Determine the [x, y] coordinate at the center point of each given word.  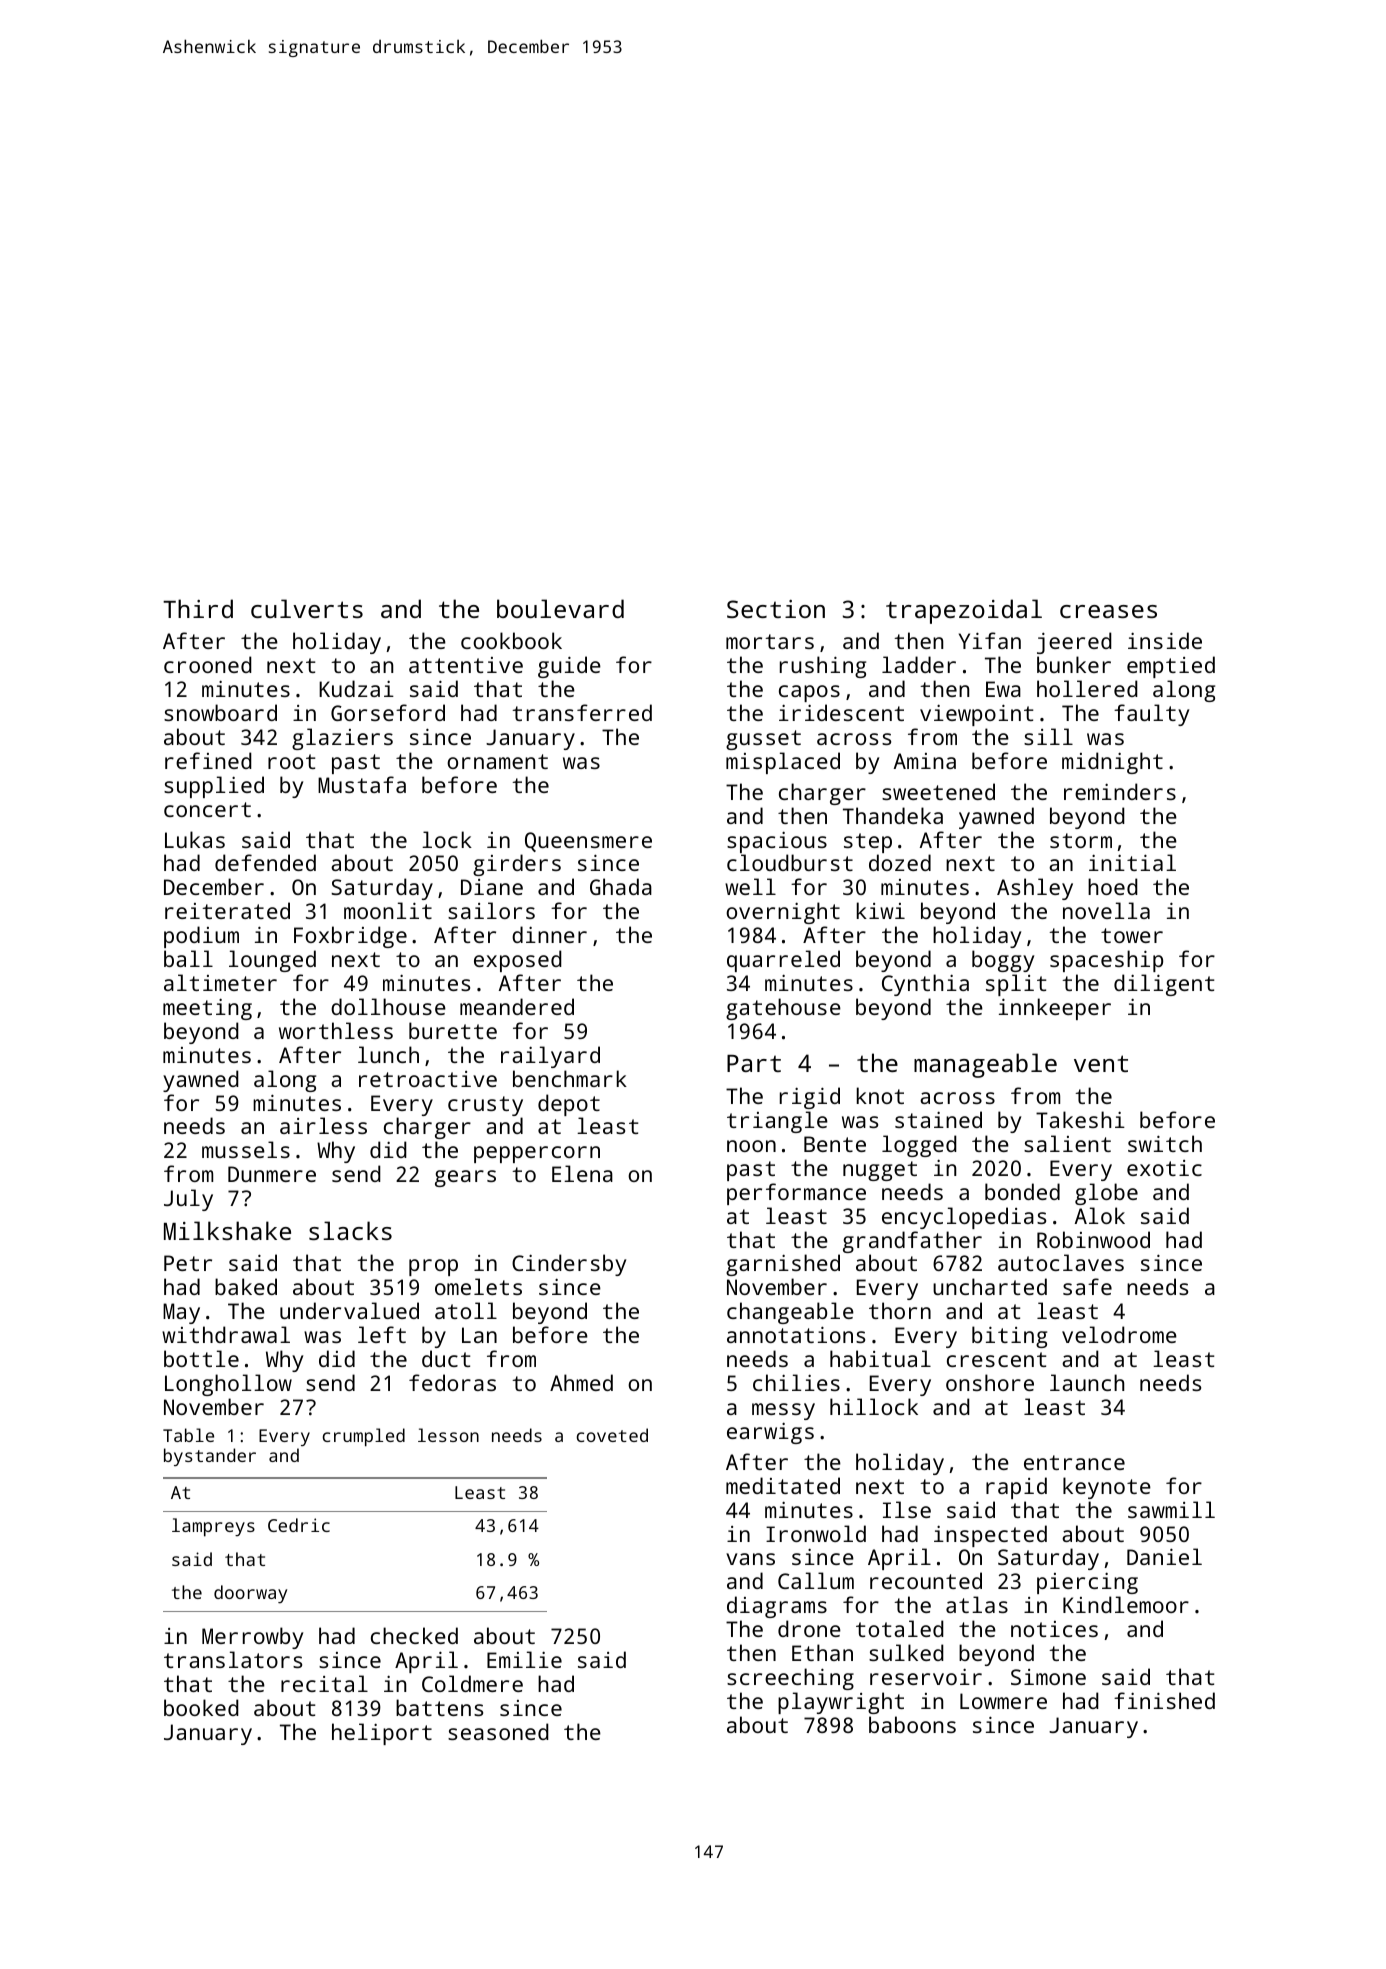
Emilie [524, 1659]
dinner [549, 934]
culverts [307, 608]
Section [776, 609]
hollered [1087, 688]
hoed [1113, 886]
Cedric [299, 1525]
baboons [912, 1724]
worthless [336, 1030]
